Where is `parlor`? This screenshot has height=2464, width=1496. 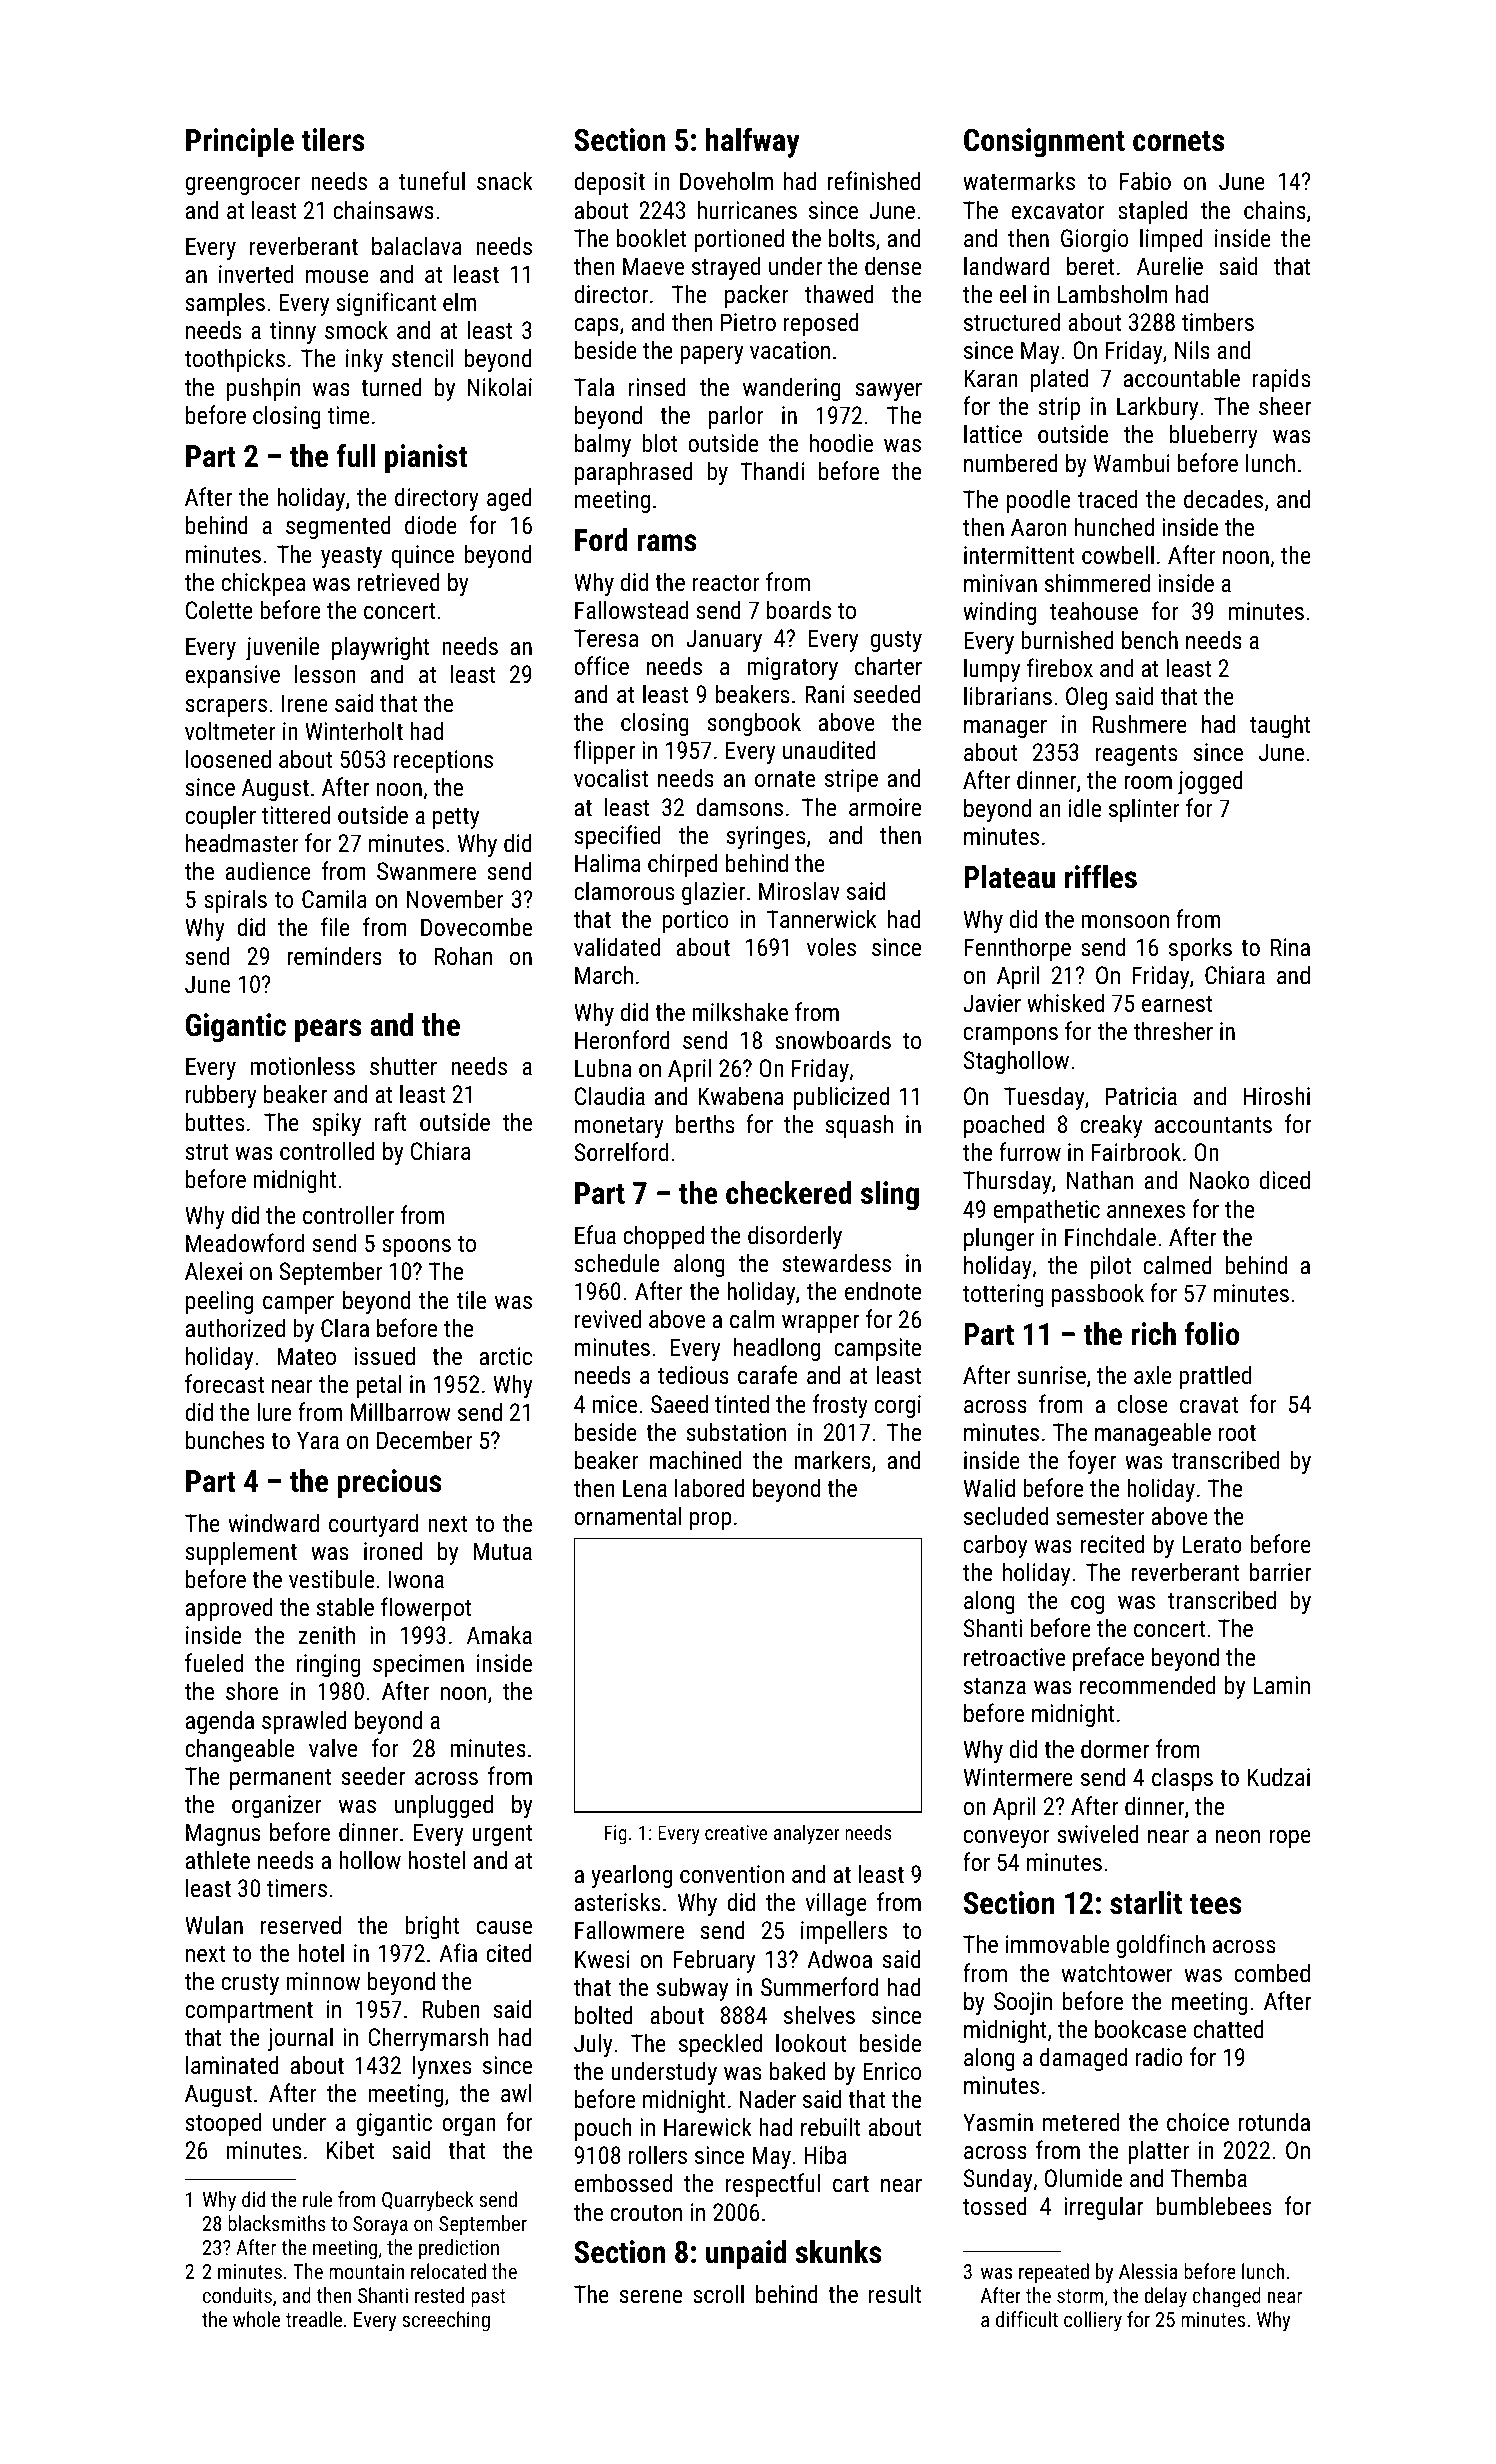 parlor is located at coordinates (736, 417).
